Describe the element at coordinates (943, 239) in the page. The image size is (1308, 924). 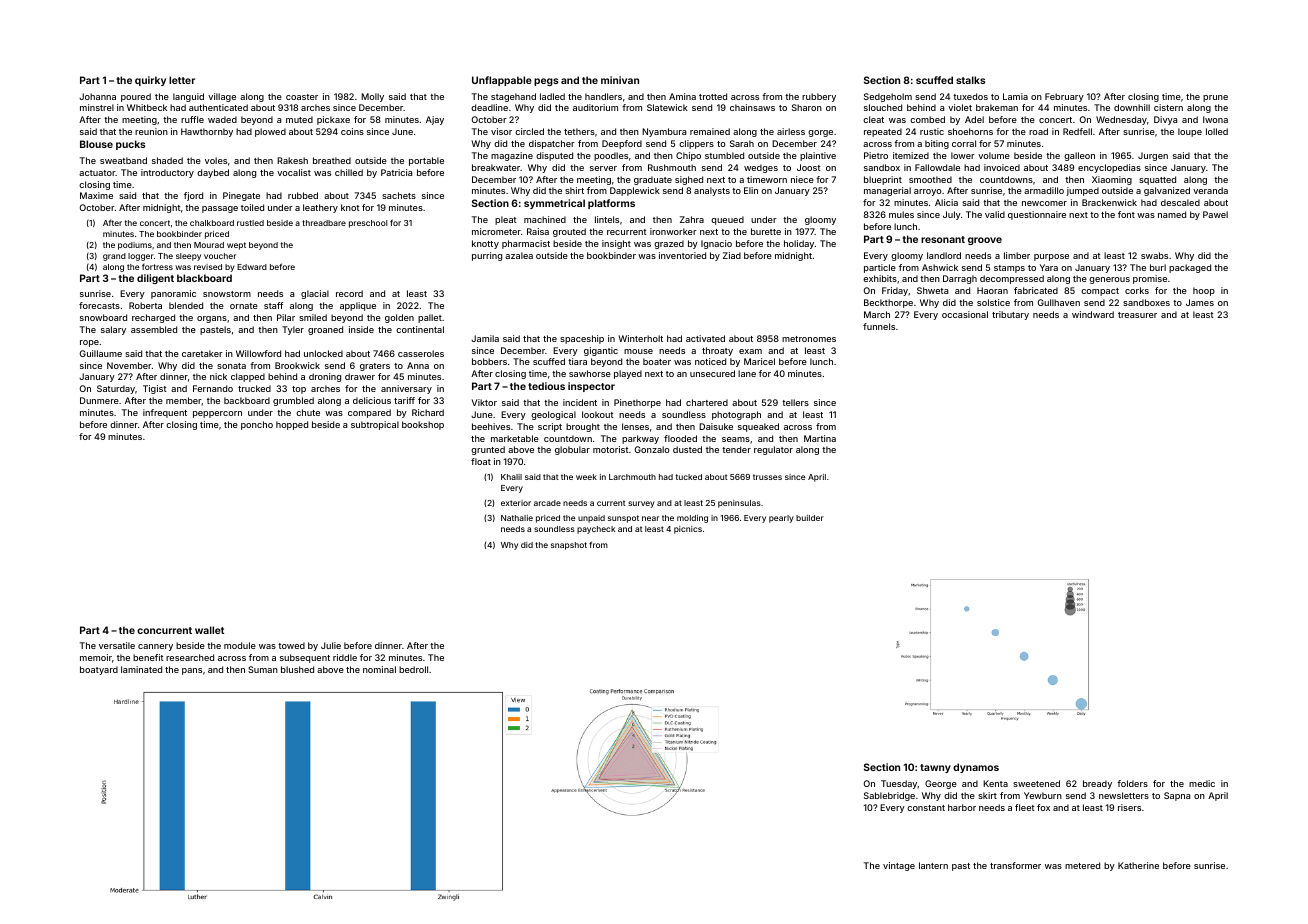
I see `resonant` at that location.
